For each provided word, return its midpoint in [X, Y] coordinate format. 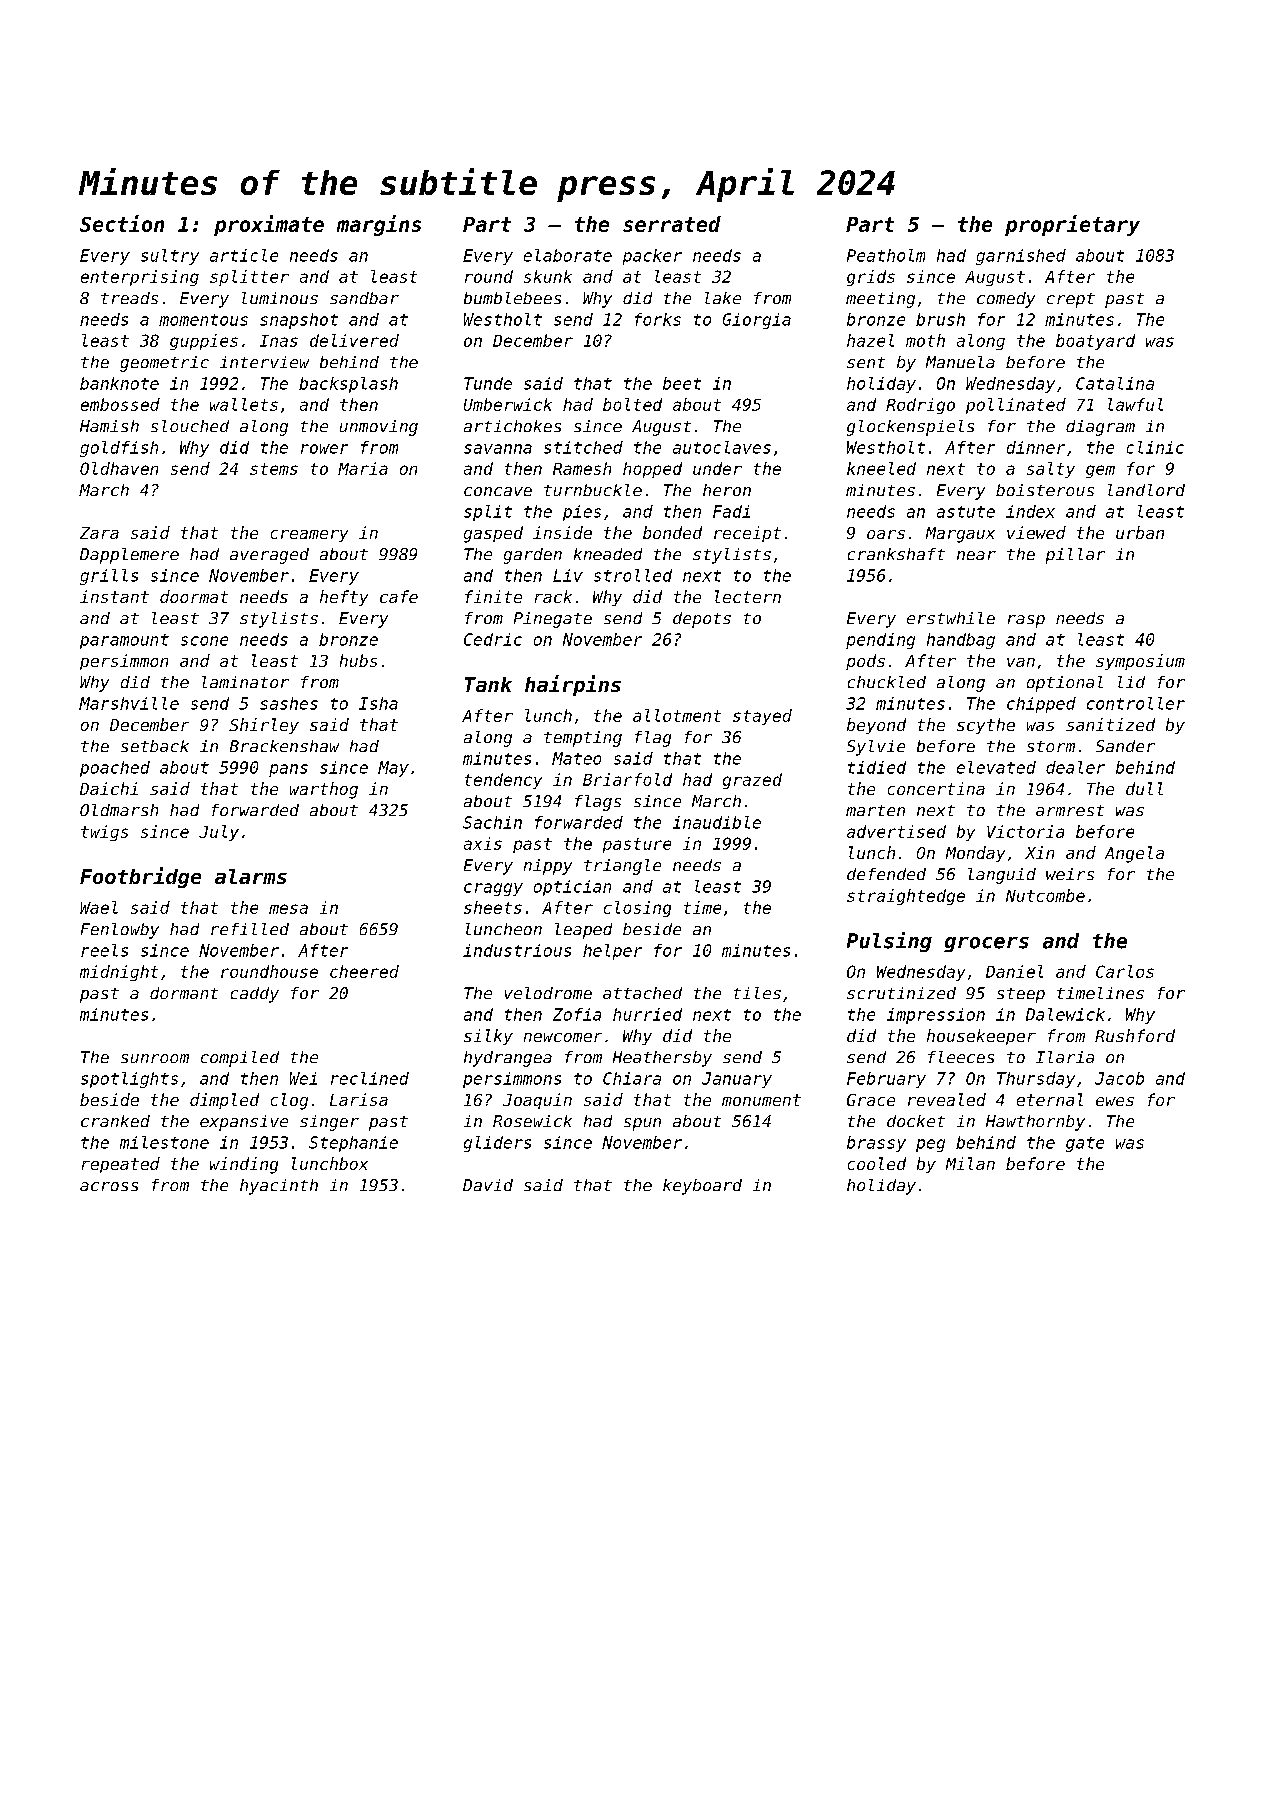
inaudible [717, 822]
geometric [164, 364]
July [219, 833]
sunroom [155, 1058]
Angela [1134, 854]
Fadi [731, 511]
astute [966, 512]
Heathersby [662, 1059]
